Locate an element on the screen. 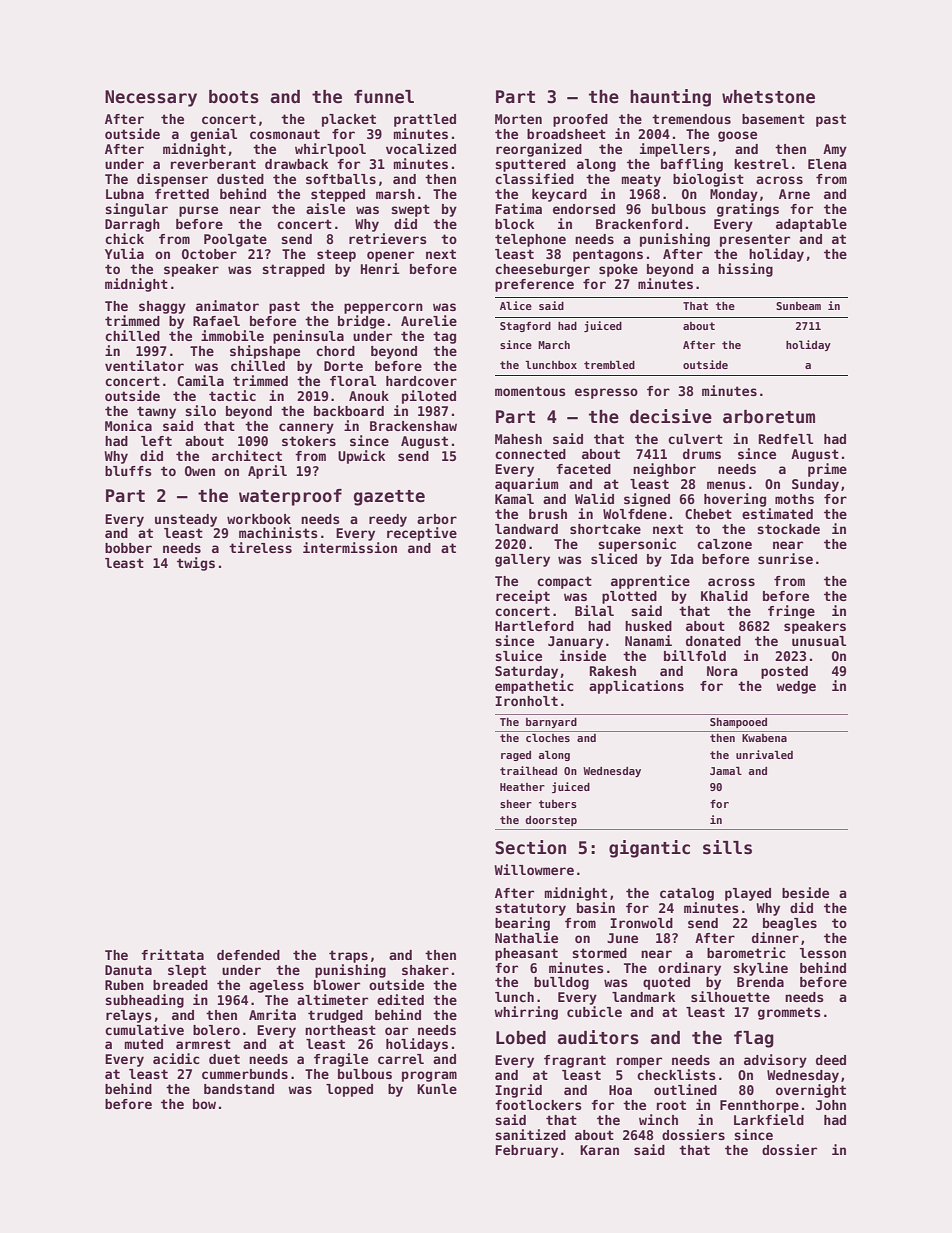  softballs is located at coordinates (341, 179).
